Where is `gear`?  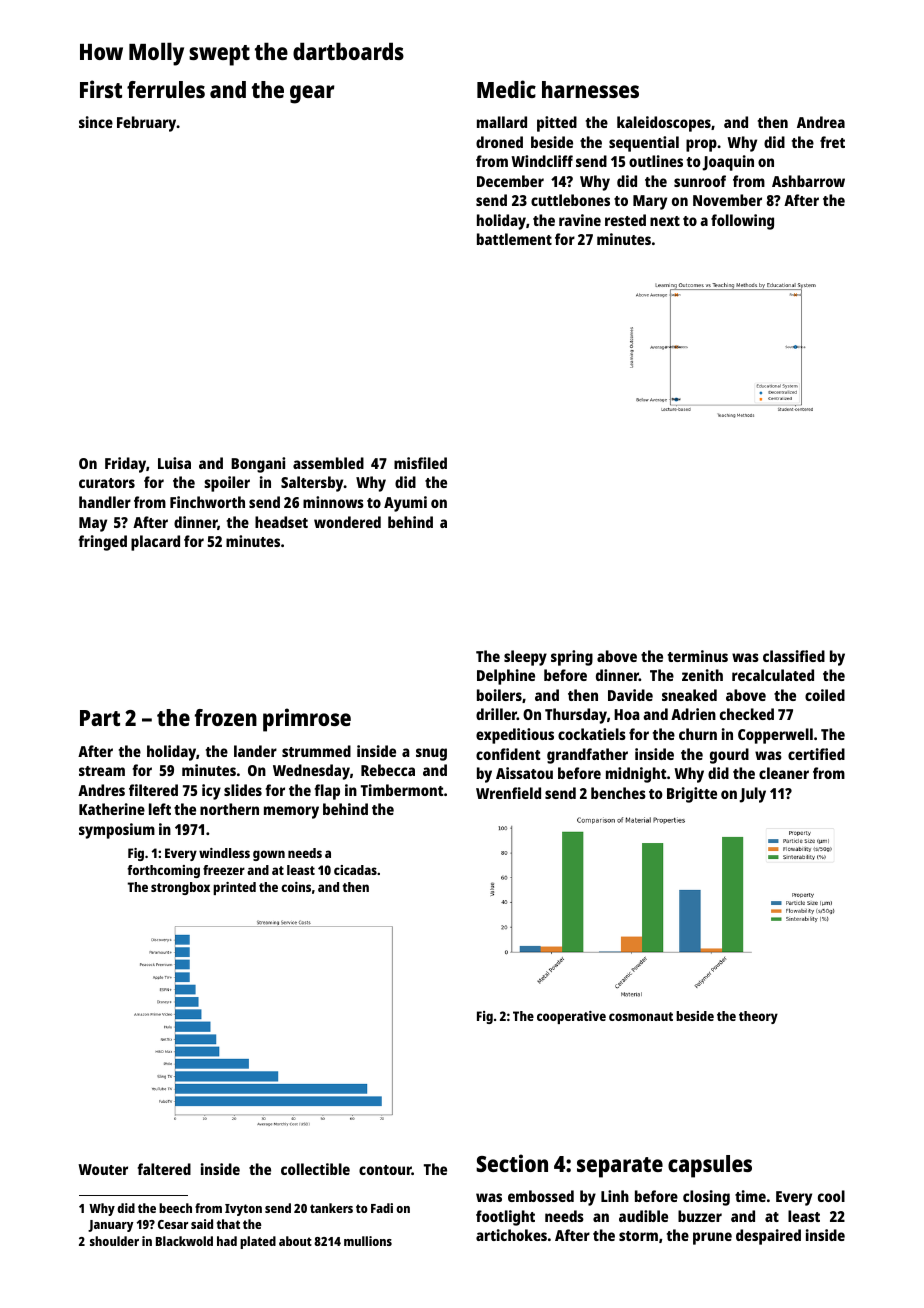 gear is located at coordinates (312, 94).
